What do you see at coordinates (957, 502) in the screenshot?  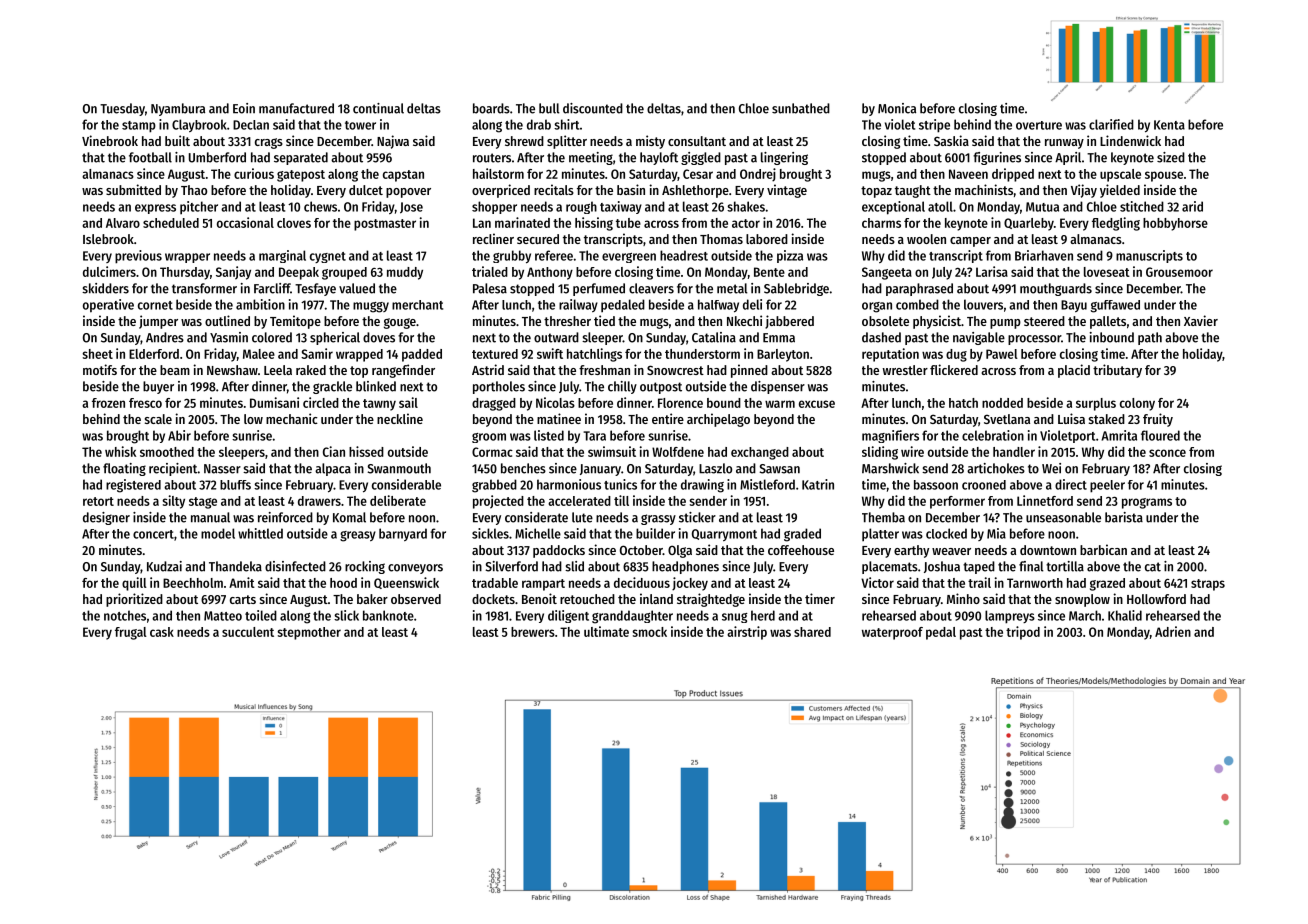 I see `performer` at bounding box center [957, 502].
